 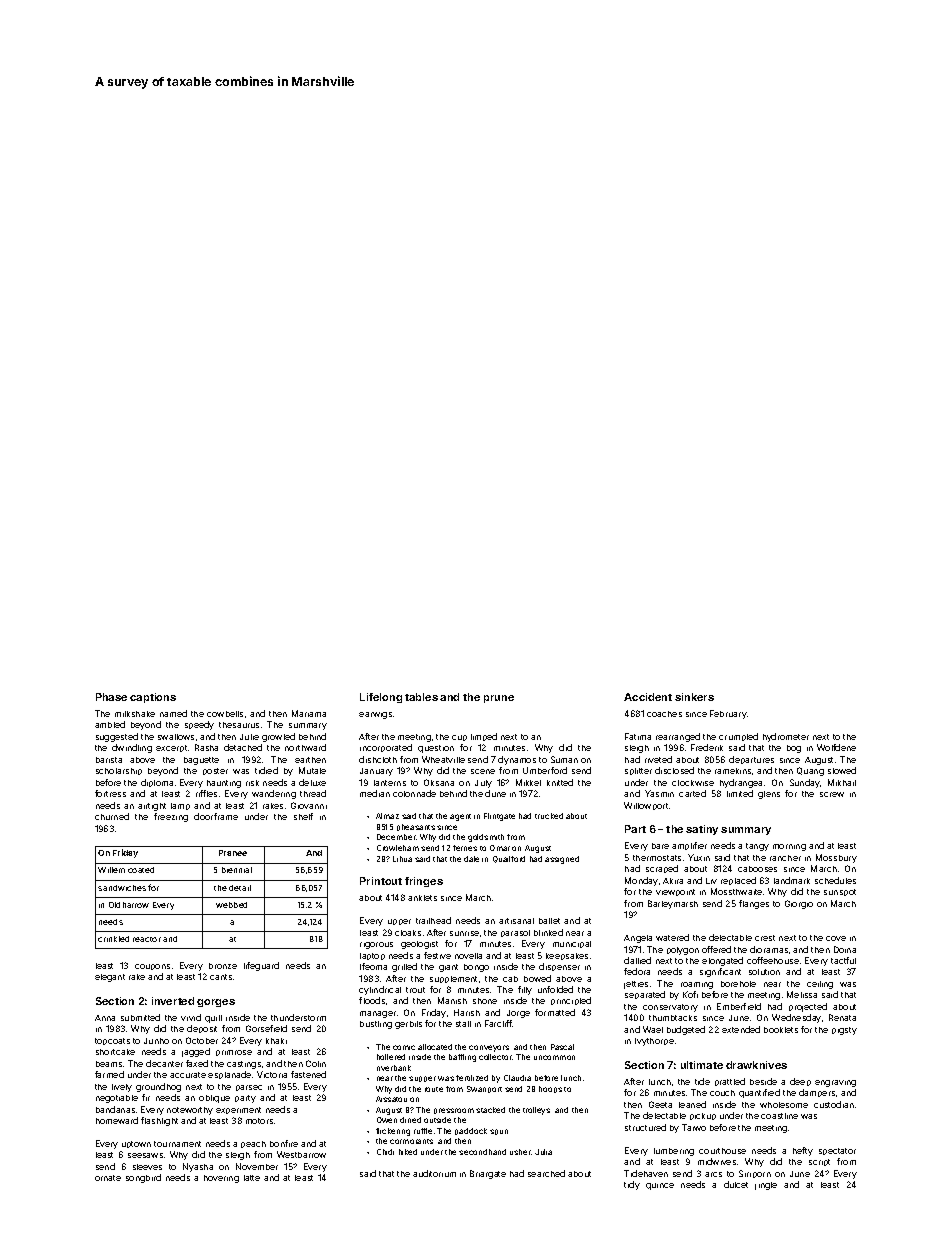 What do you see at coordinates (499, 699) in the page?
I see `prune` at bounding box center [499, 699].
